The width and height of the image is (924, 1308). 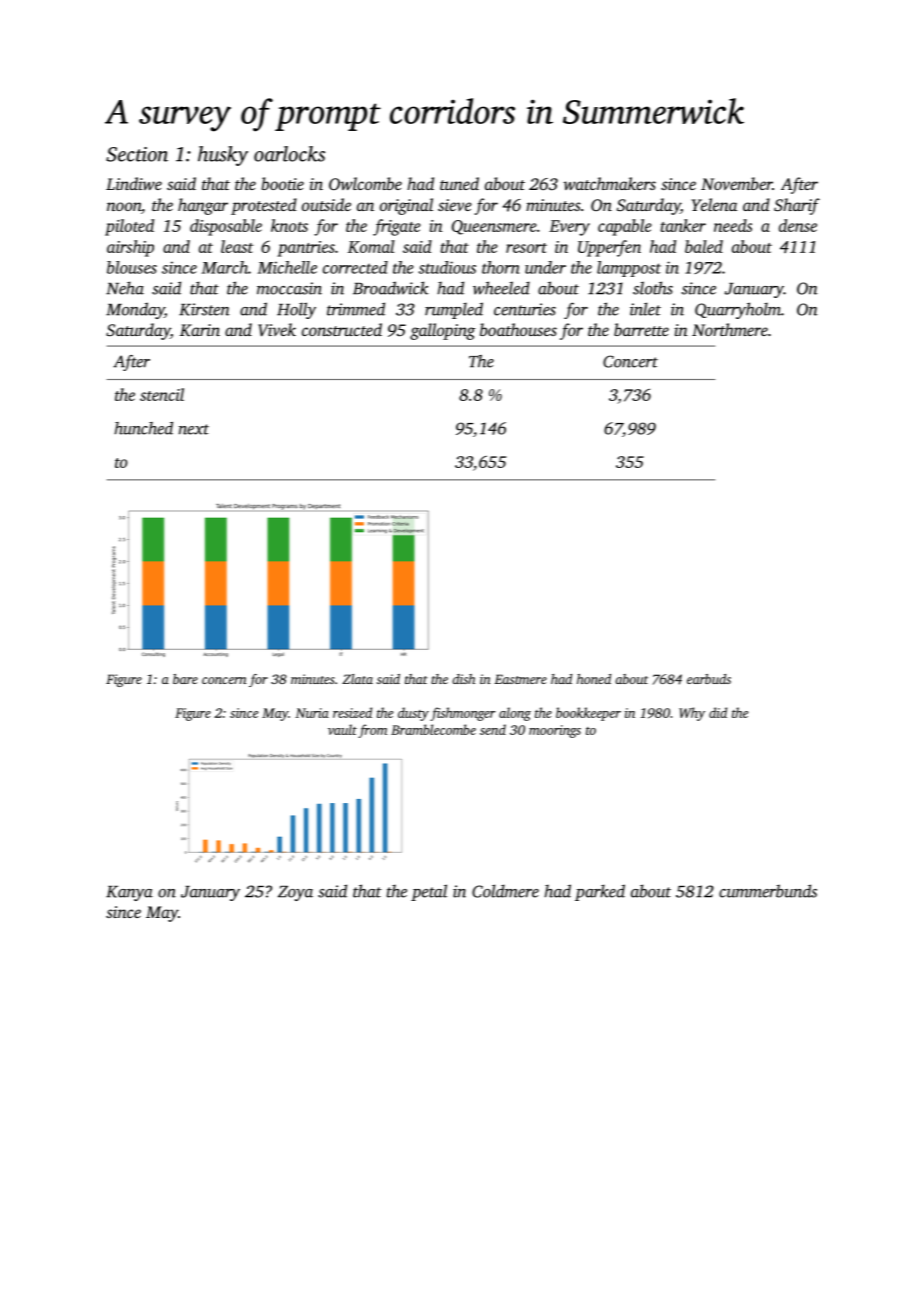 What do you see at coordinates (463, 679) in the image?
I see `dish` at bounding box center [463, 679].
